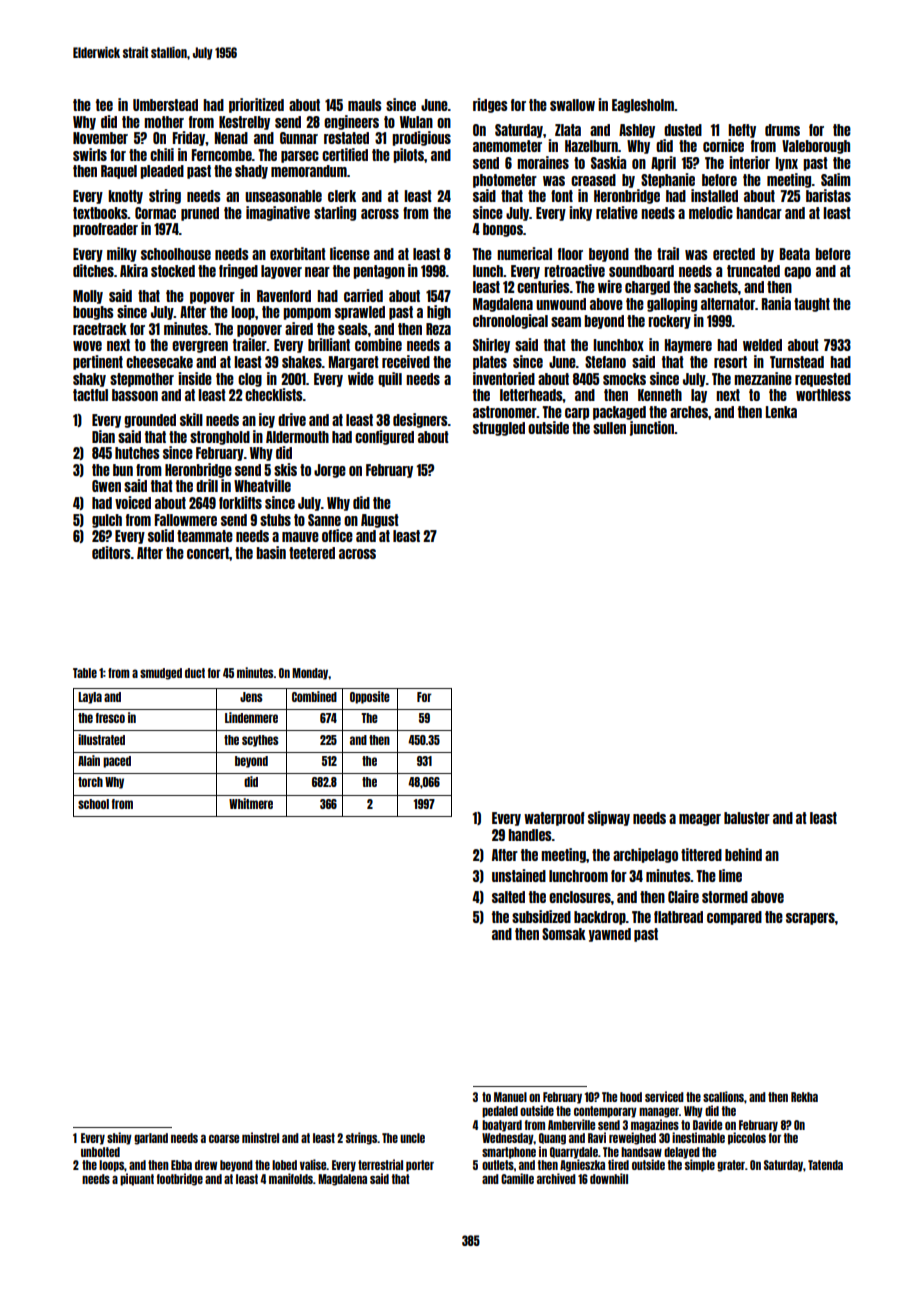  Describe the element at coordinates (180, 1179) in the image. I see `footbridge` at that location.
